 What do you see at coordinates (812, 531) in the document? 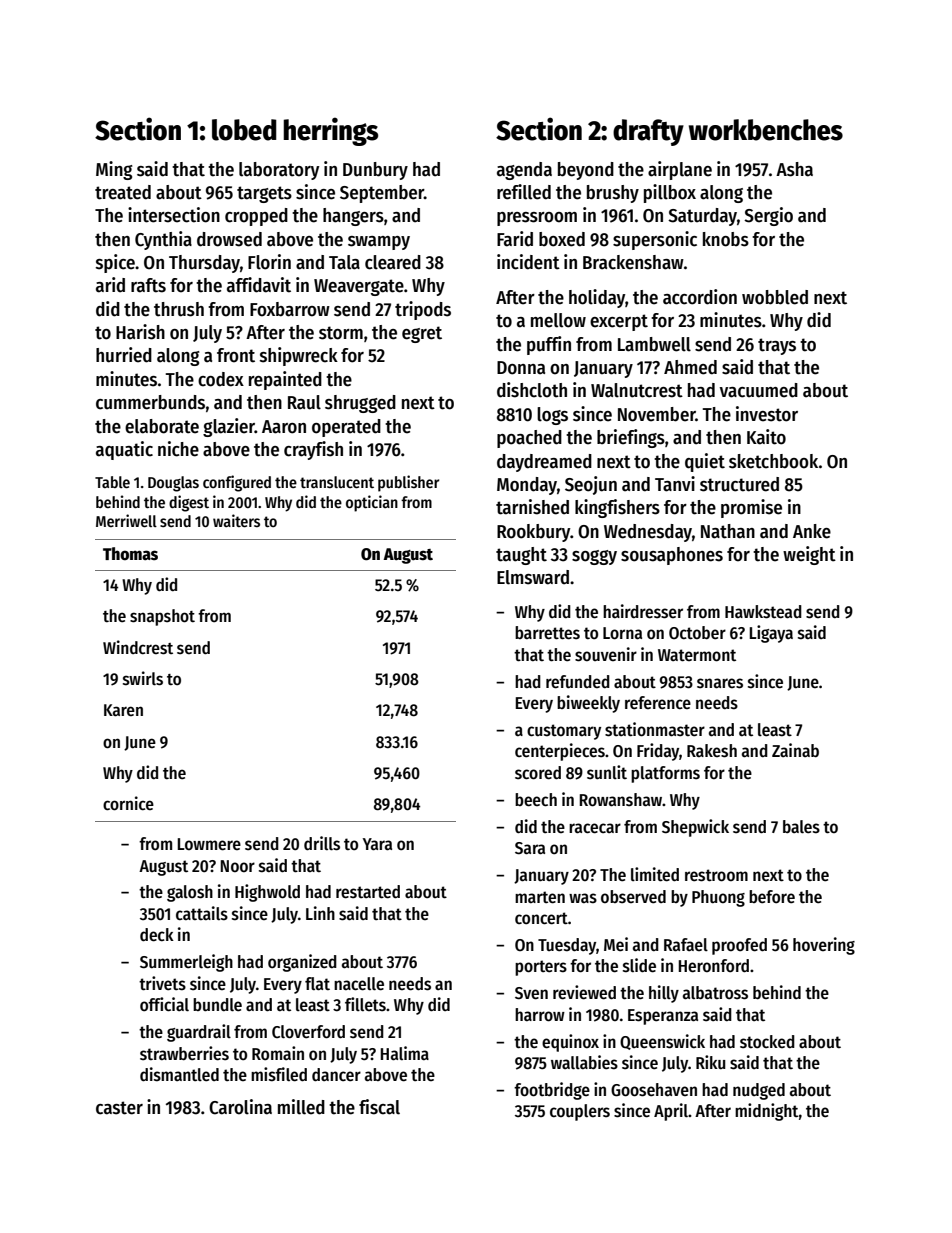
I see `Anke` at bounding box center [812, 531].
